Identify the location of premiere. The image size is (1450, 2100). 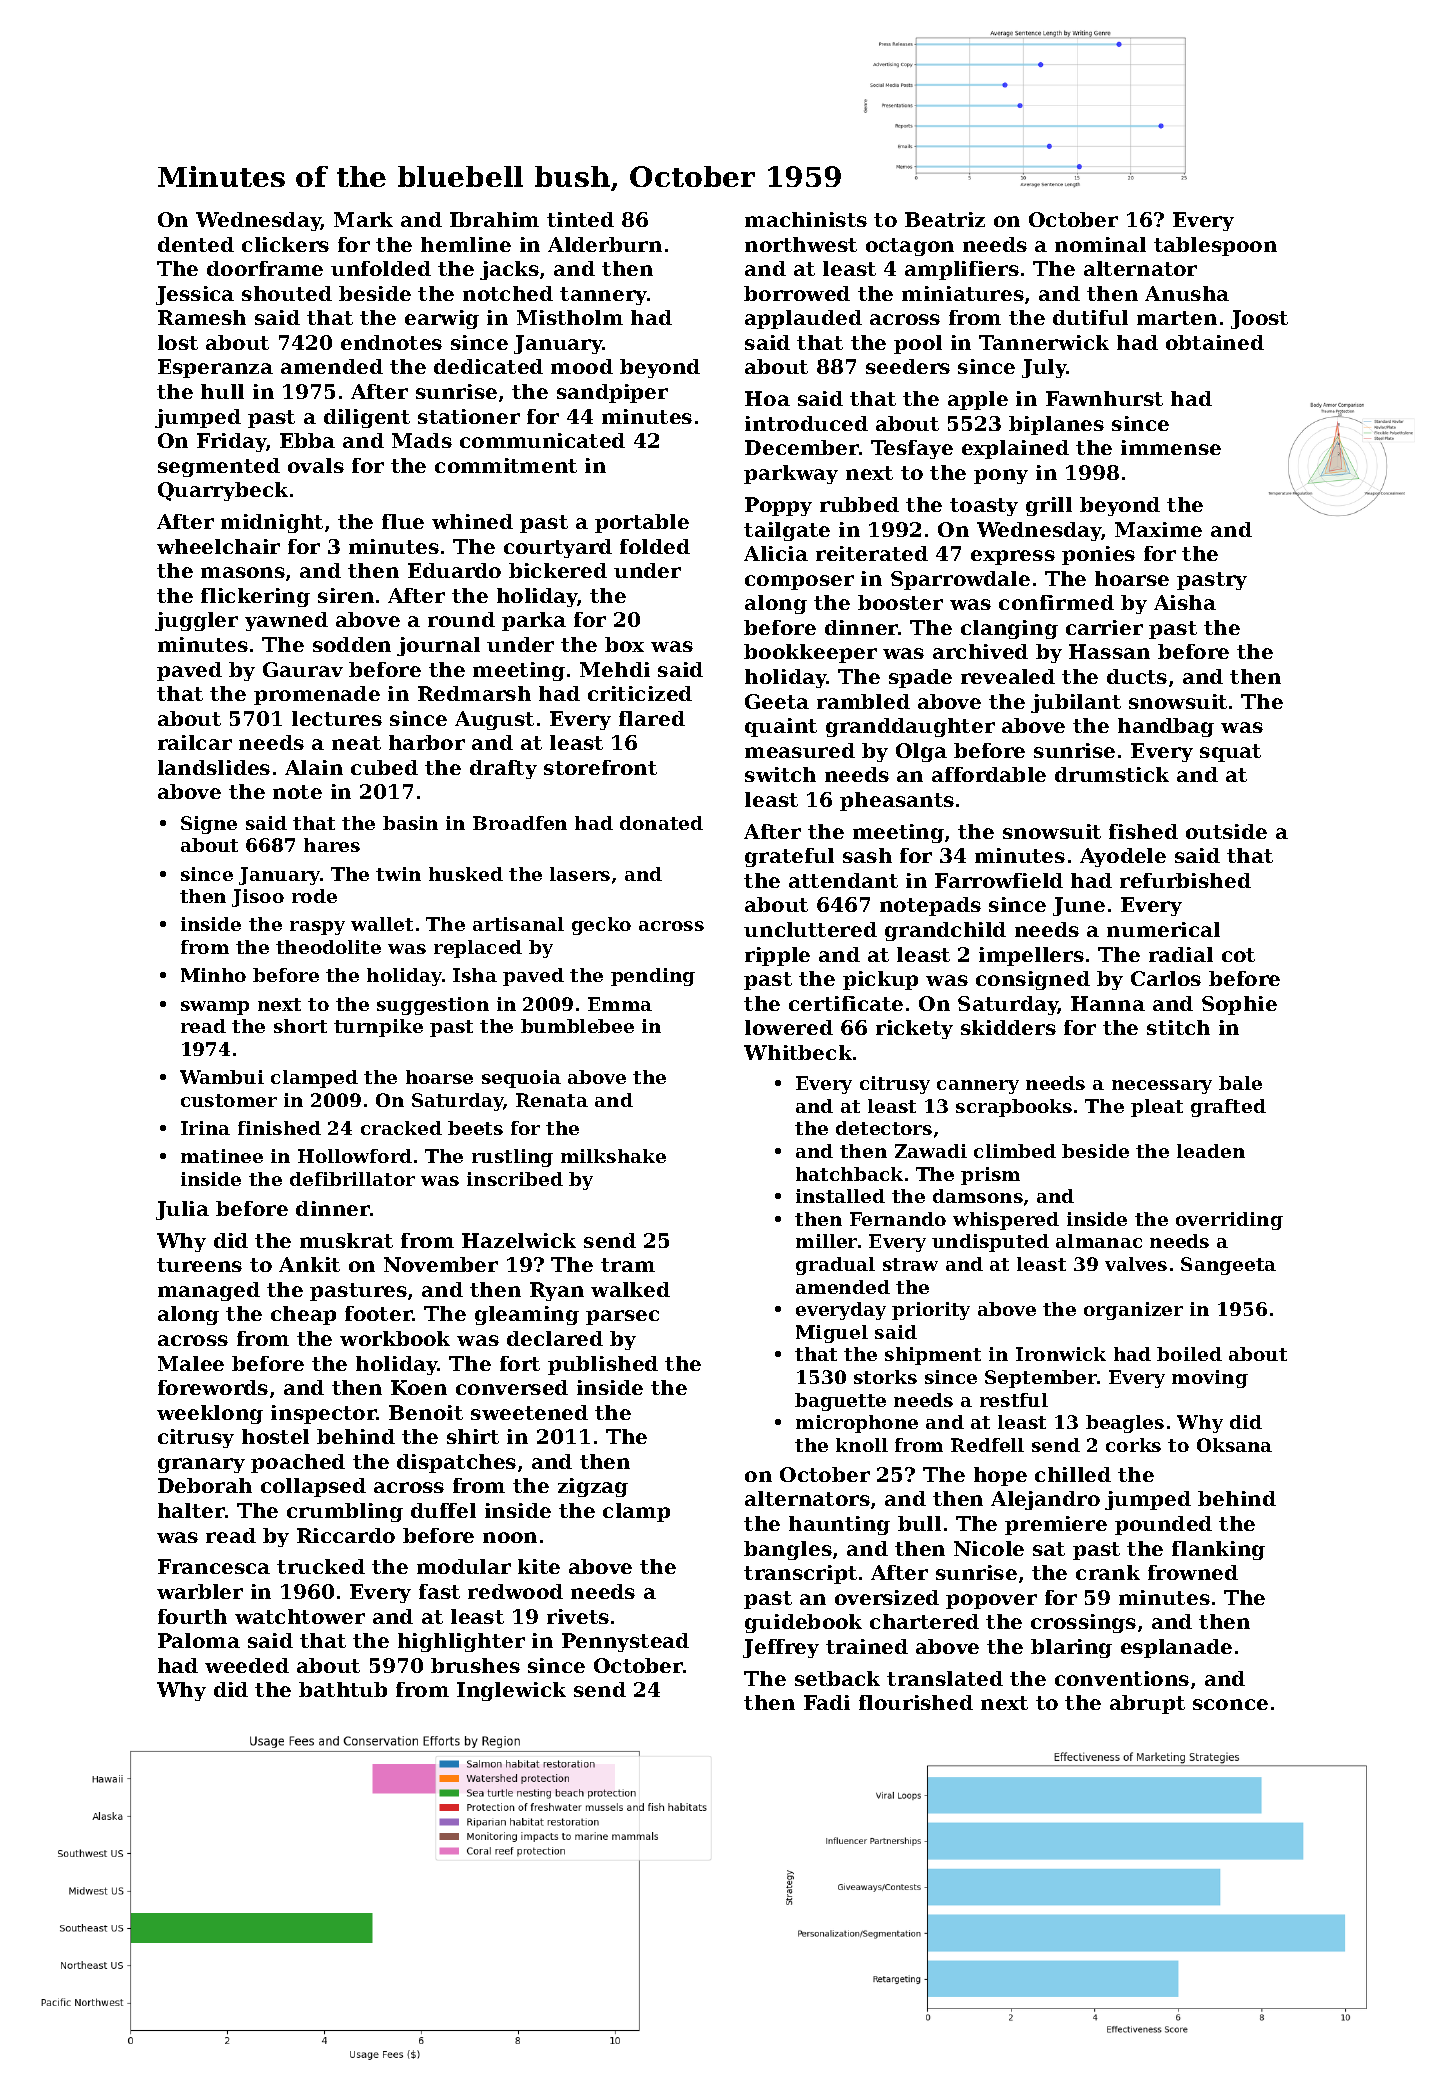
(1056, 1525).
